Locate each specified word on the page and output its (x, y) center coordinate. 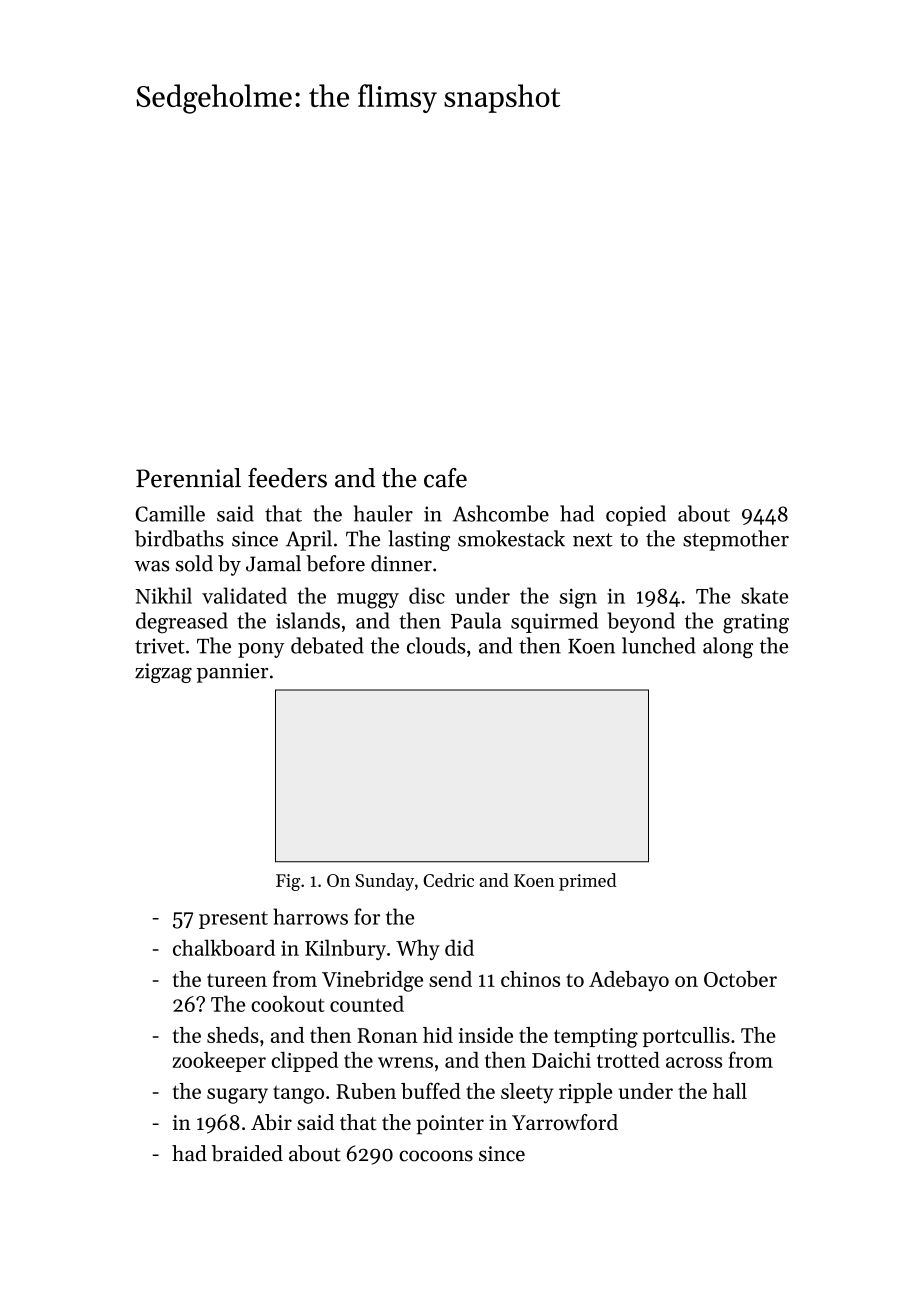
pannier (232, 673)
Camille (170, 513)
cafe (445, 478)
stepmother (736, 540)
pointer (450, 1125)
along (728, 647)
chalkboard (224, 947)
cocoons (436, 1156)
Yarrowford (565, 1122)
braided (247, 1153)
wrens (405, 1062)
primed (588, 882)
